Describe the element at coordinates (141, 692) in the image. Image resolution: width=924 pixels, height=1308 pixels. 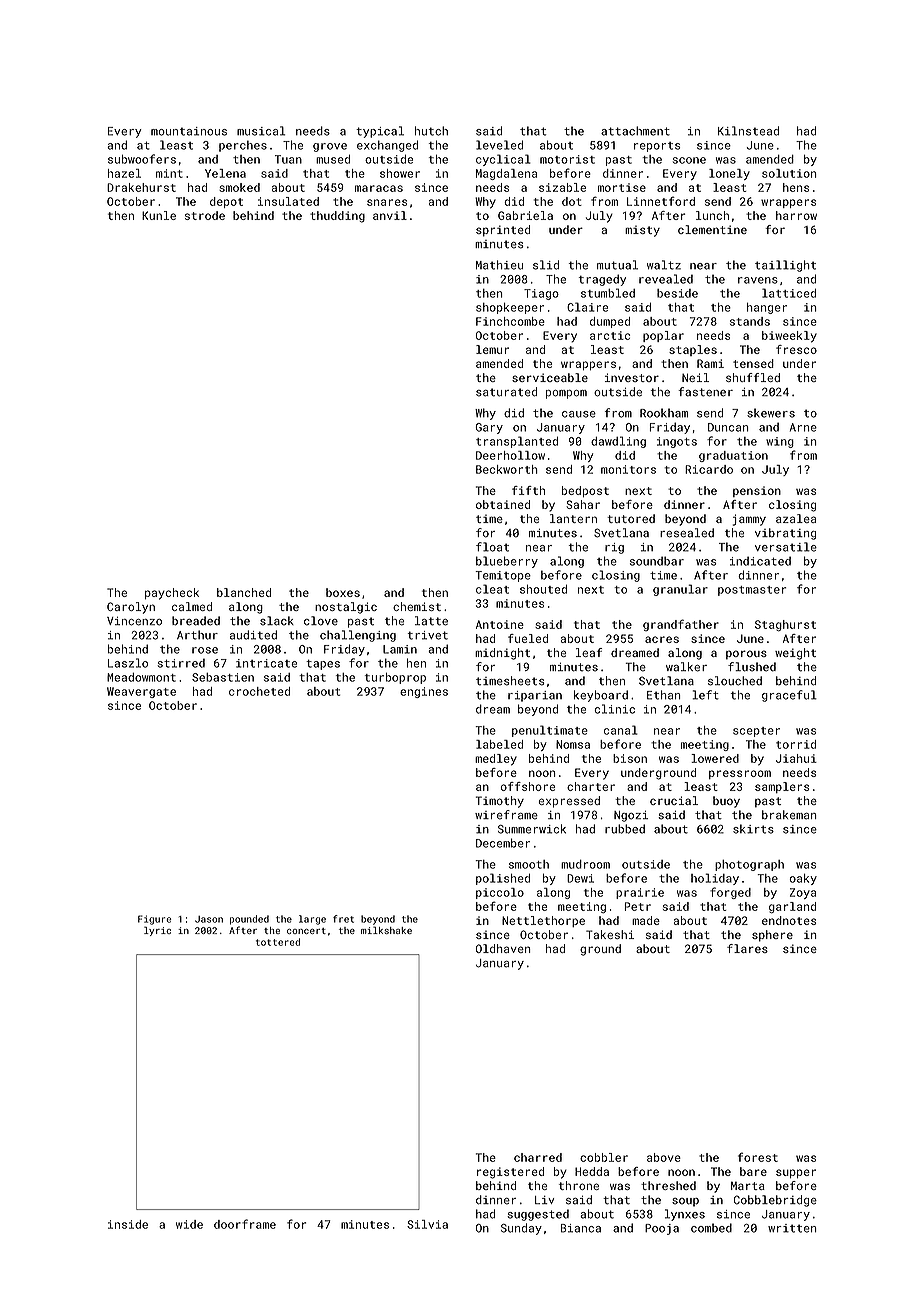
I see `Weavergate` at that location.
